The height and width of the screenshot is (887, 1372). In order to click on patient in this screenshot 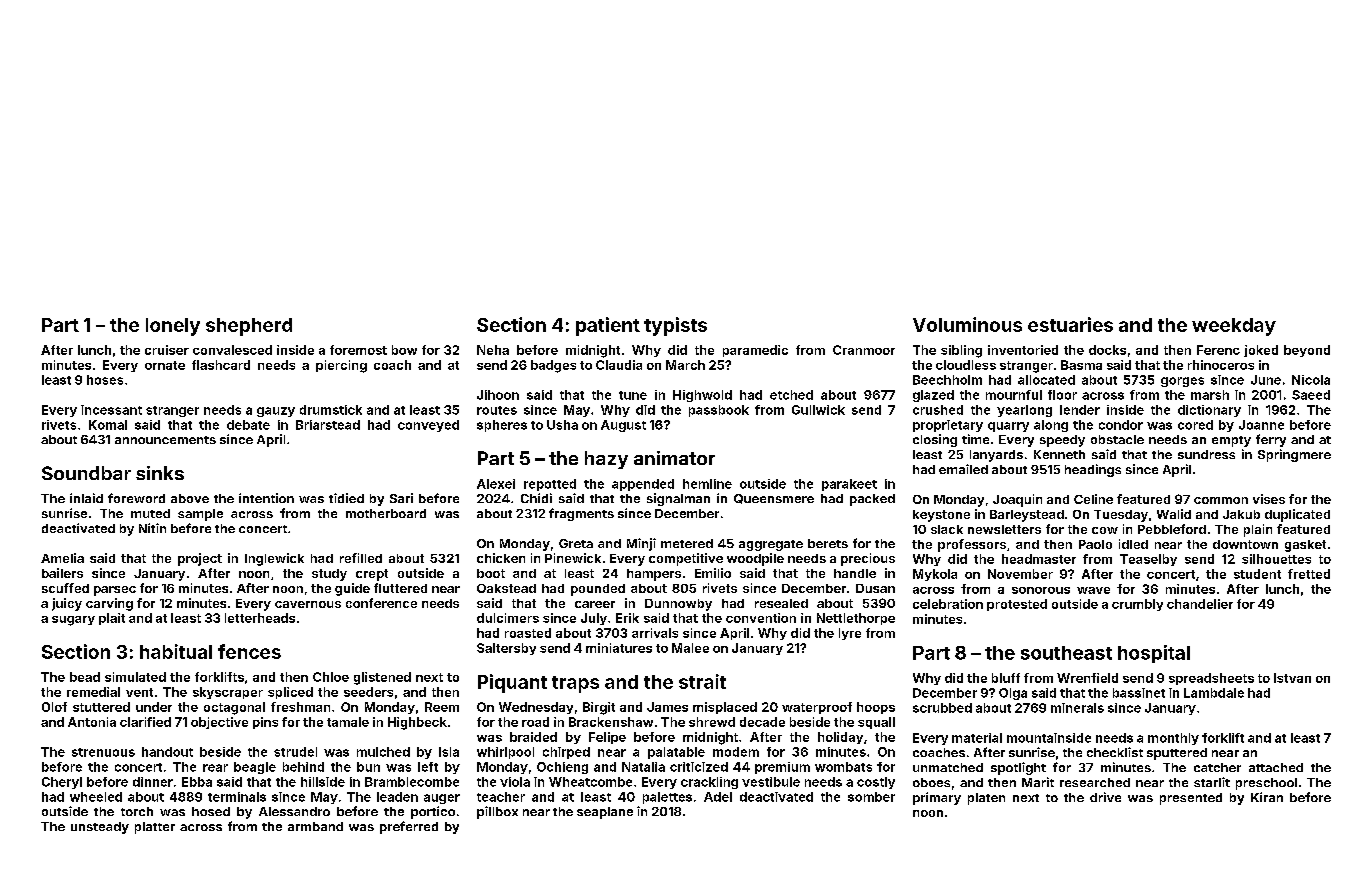, I will do `click(608, 326)`.
